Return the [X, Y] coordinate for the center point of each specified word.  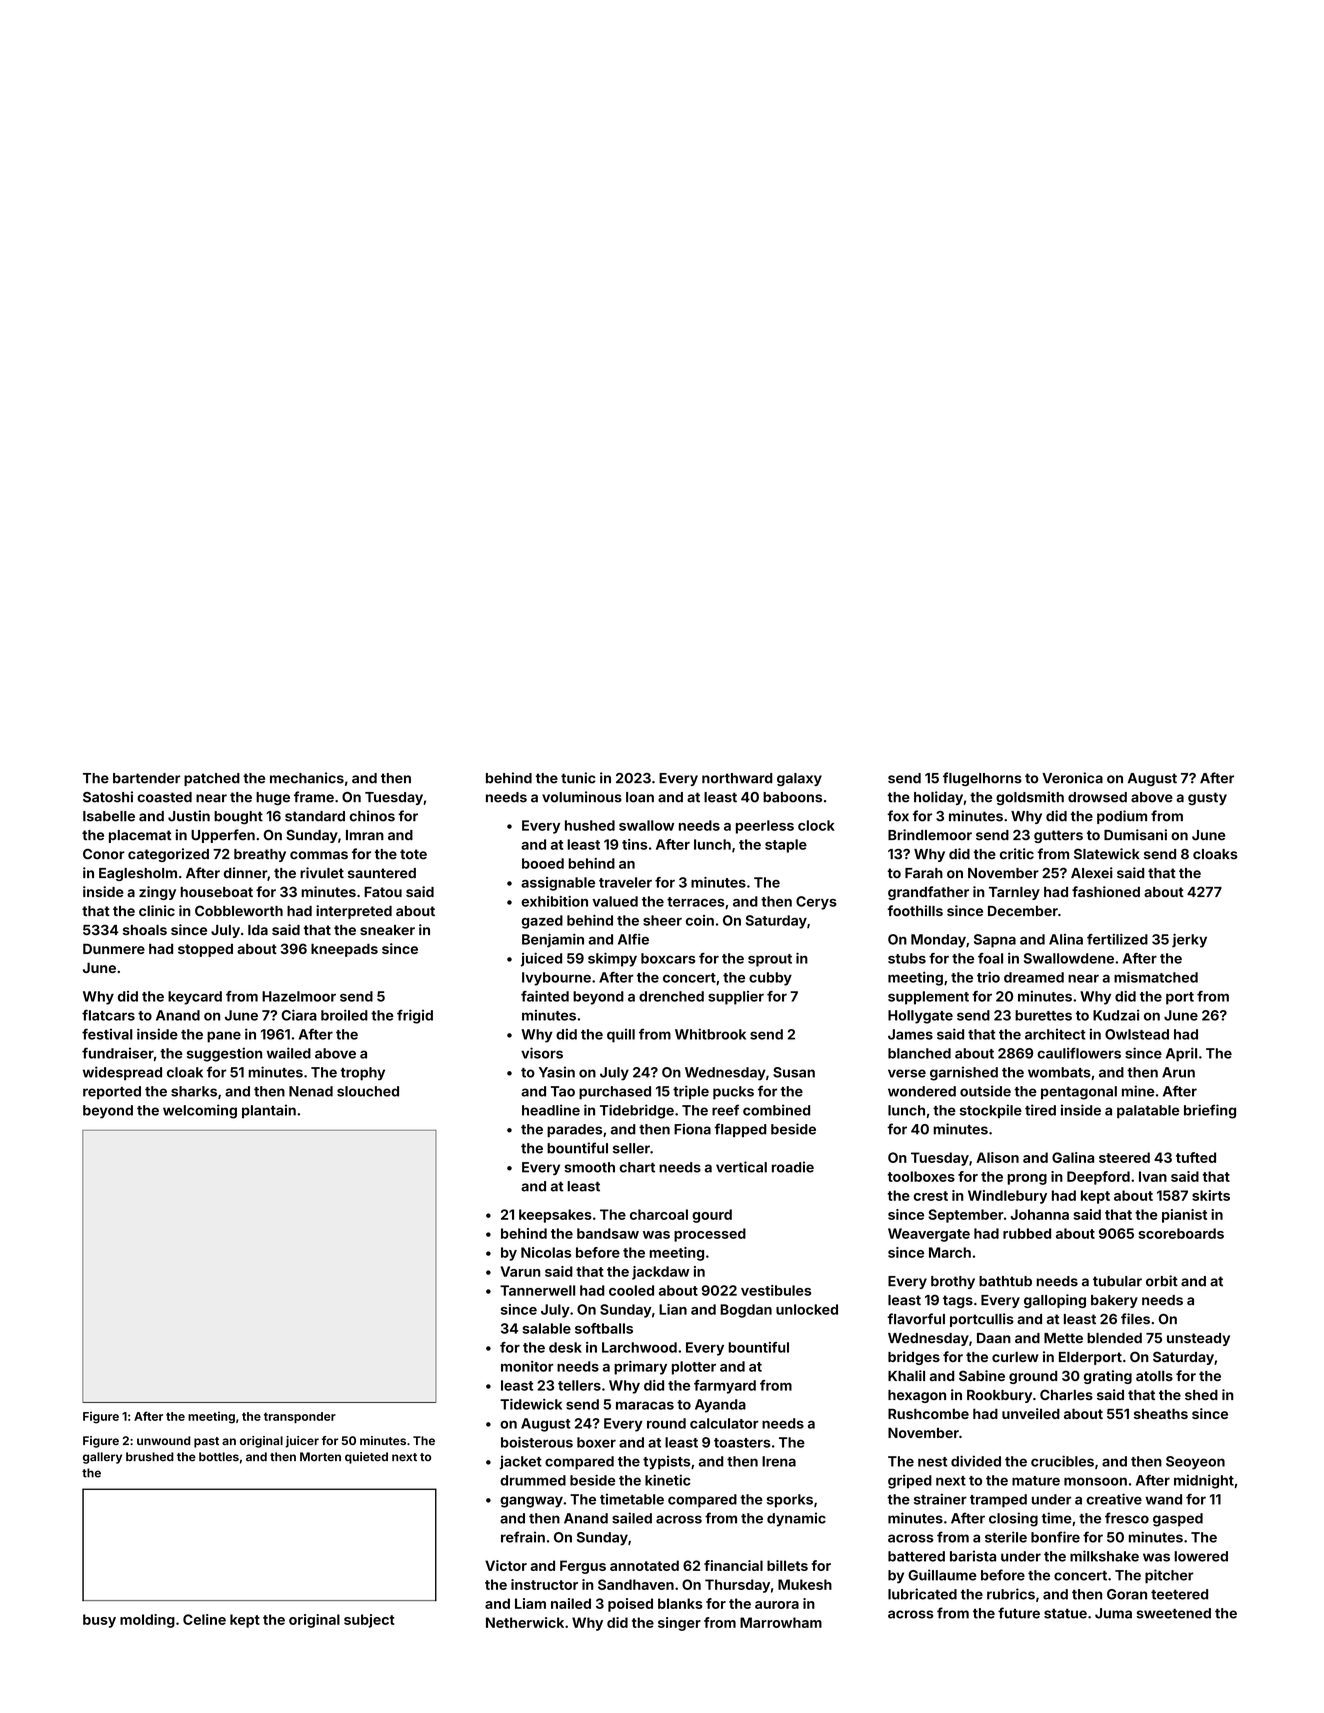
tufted [1196, 1157]
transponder [300, 1417]
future [1019, 1613]
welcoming [200, 1111]
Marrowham [781, 1622]
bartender [146, 778]
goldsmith [1030, 798]
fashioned [1106, 891]
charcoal [659, 1214]
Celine [204, 1619]
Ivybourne [556, 979]
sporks [790, 1501]
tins [634, 844]
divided [976, 1461]
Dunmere [114, 948]
